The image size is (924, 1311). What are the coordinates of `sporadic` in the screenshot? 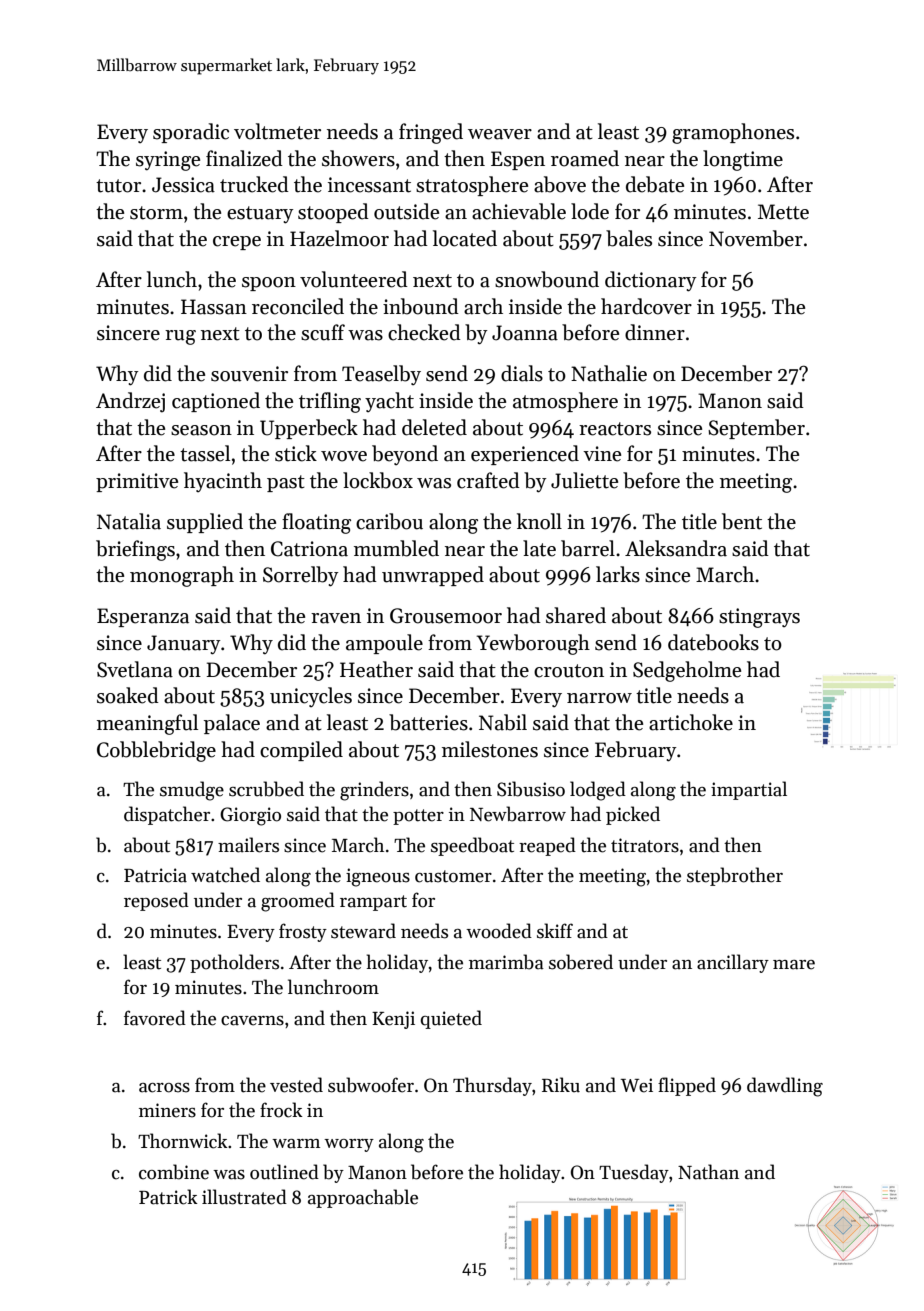 It's located at (191, 133).
